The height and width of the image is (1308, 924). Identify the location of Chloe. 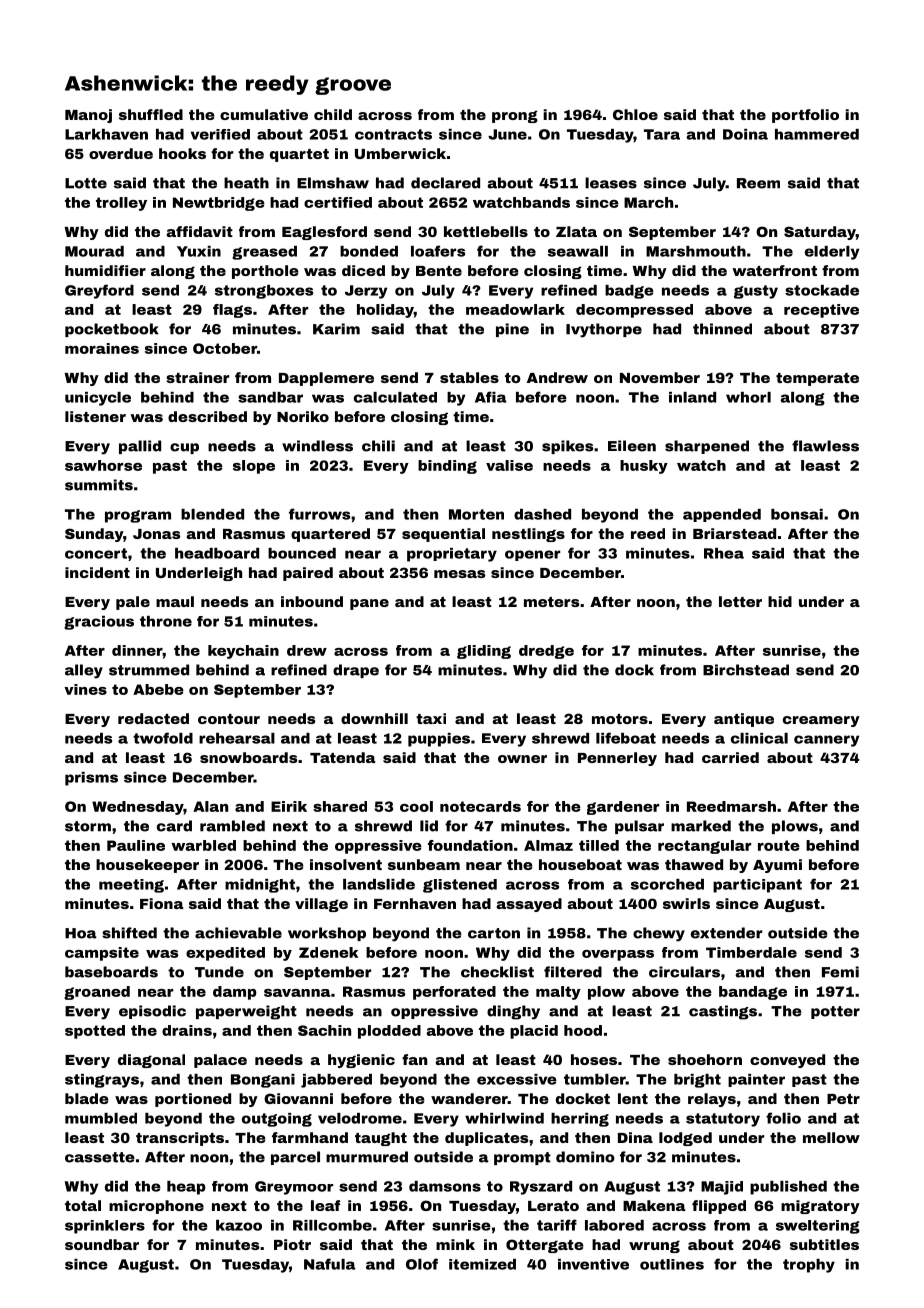
(635, 114).
